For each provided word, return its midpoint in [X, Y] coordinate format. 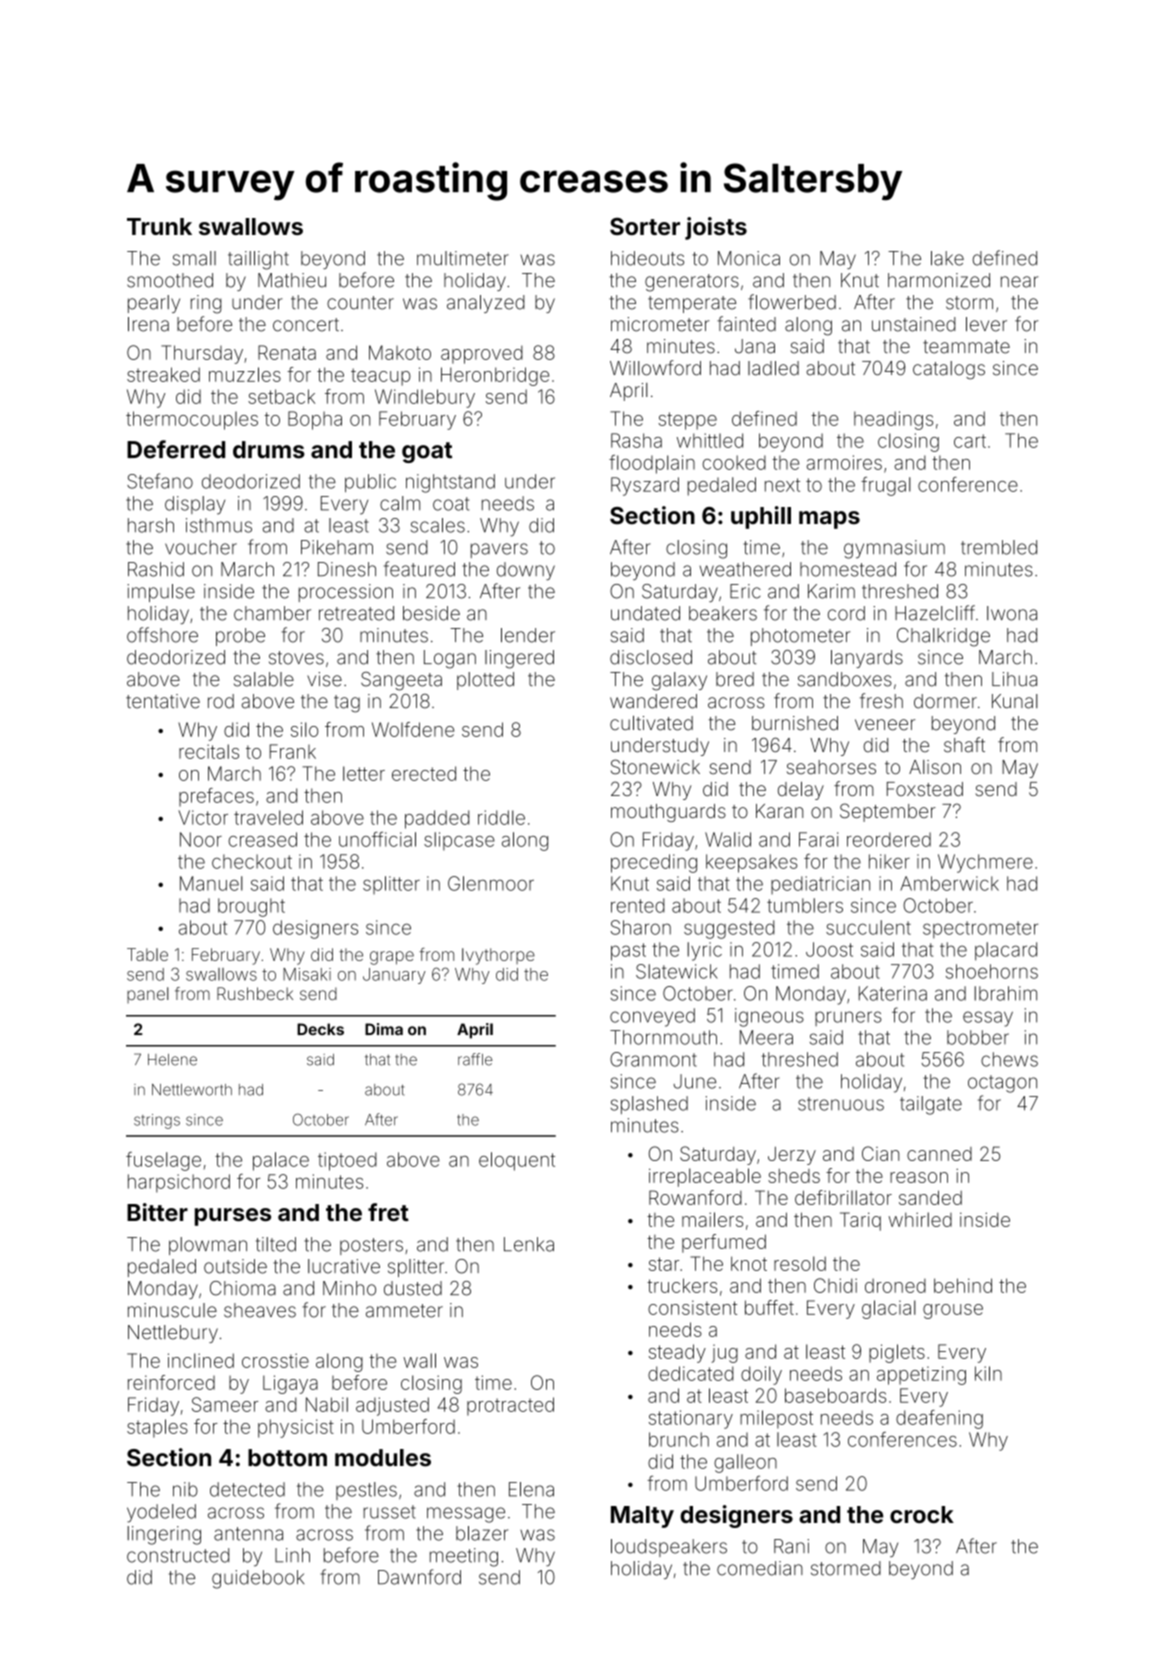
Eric [745, 591]
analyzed [486, 304]
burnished [795, 723]
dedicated [690, 1373]
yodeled [161, 1513]
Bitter [157, 1212]
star [664, 1264]
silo [304, 729]
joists [716, 228]
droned [895, 1286]
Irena [148, 324]
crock [922, 1514]
